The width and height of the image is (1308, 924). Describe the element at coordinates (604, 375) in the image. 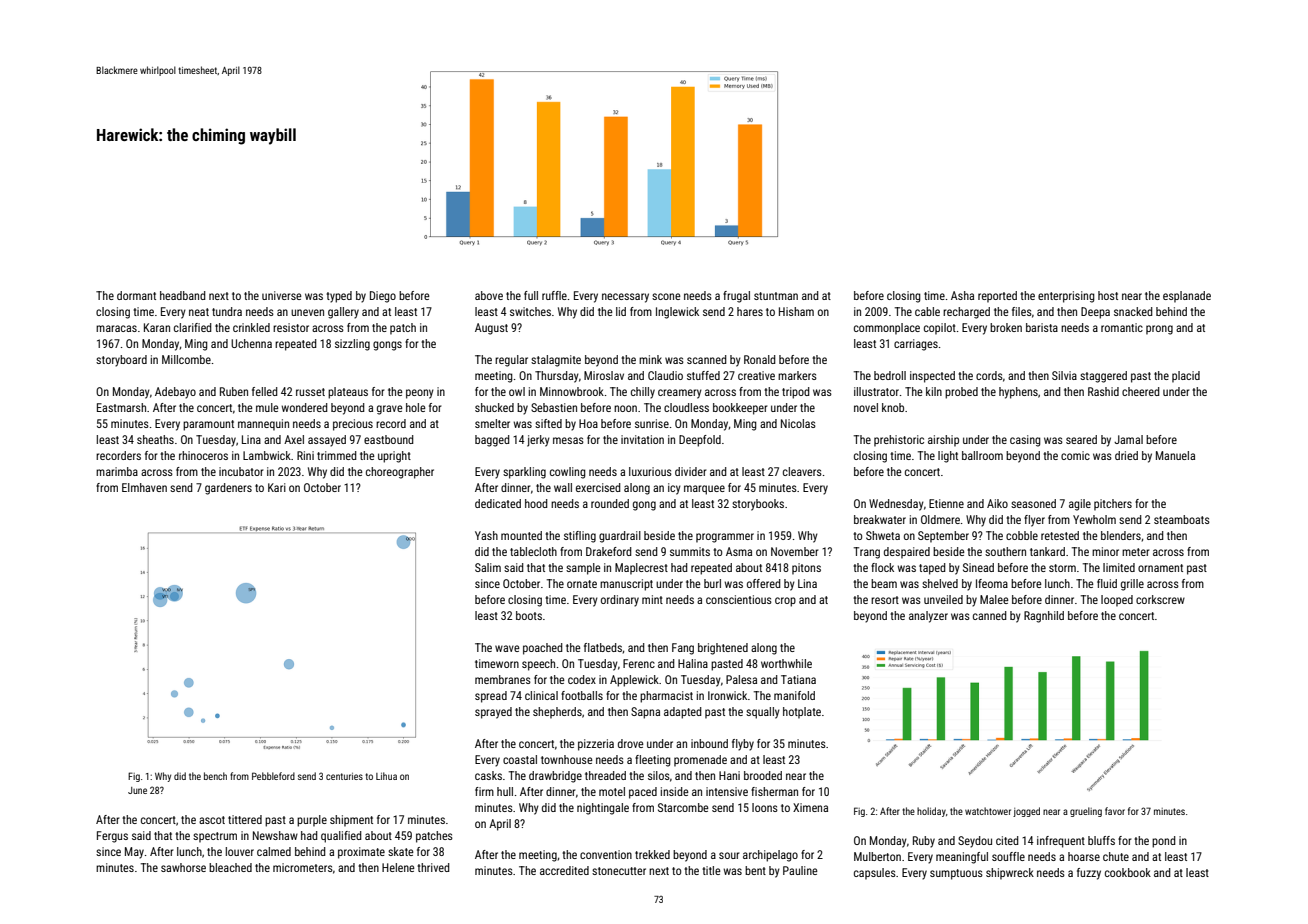

I see `Miroslav` at that location.
